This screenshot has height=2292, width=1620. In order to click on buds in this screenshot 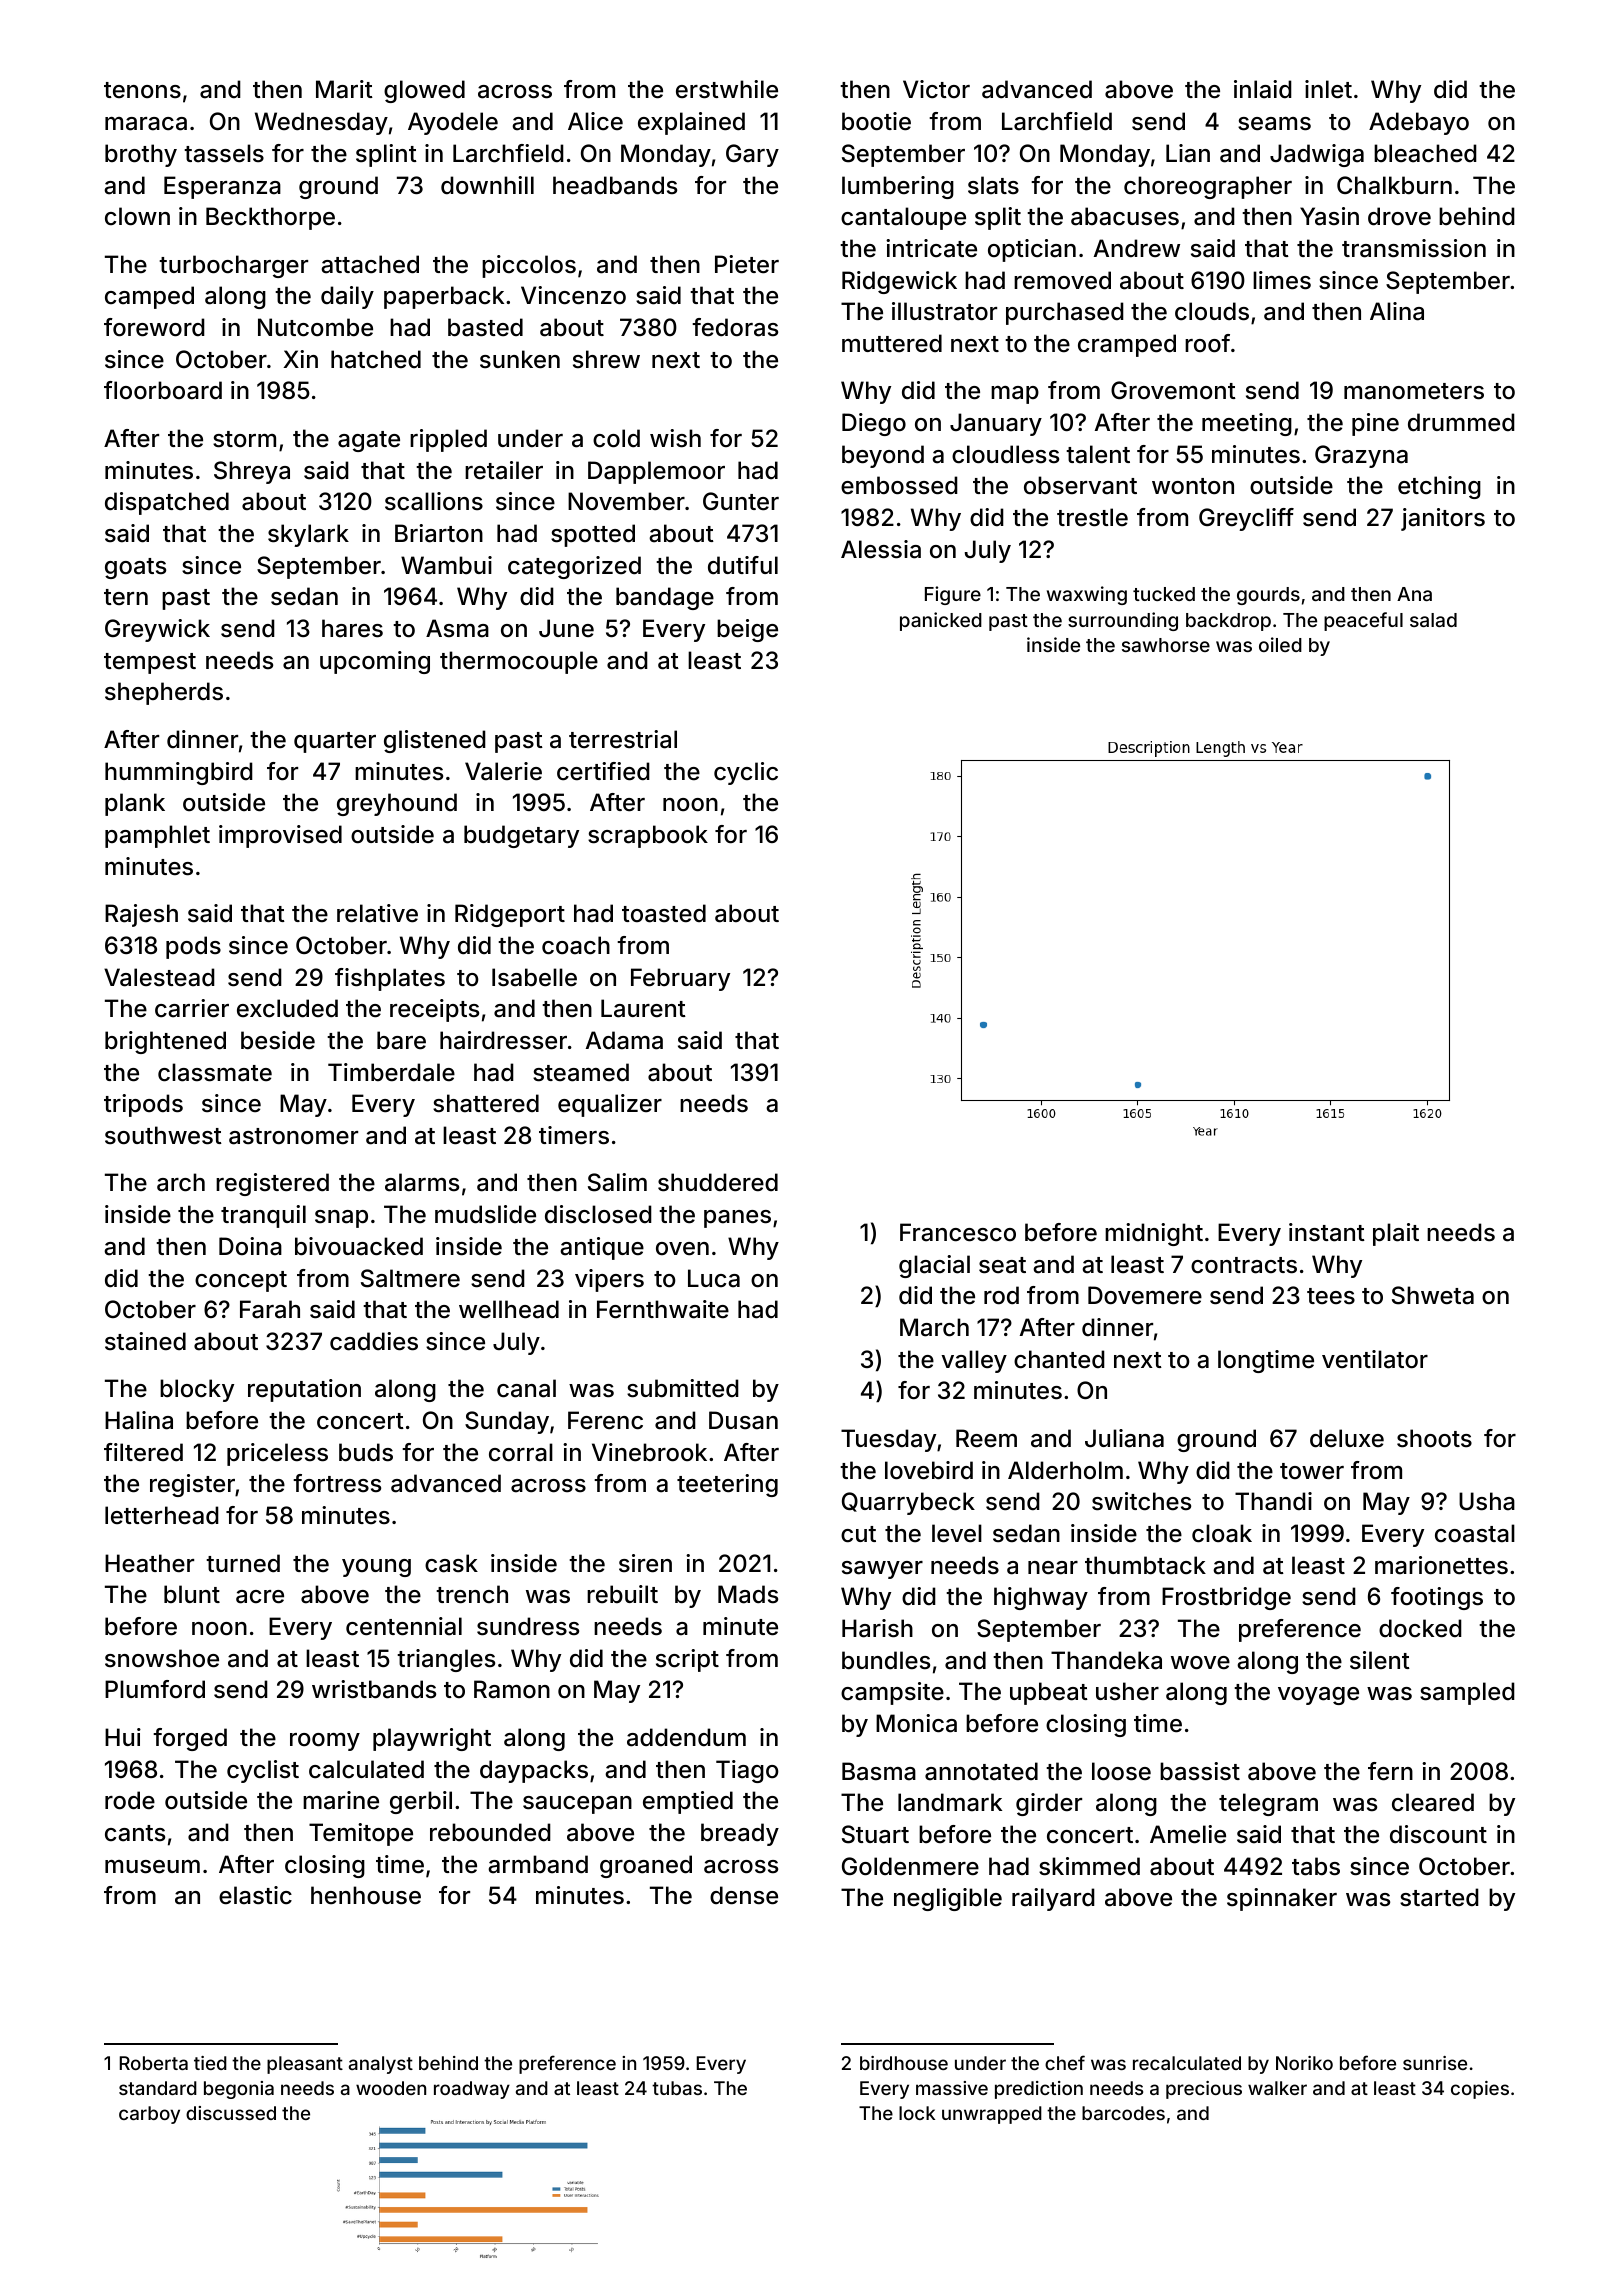, I will do `click(366, 1452)`.
